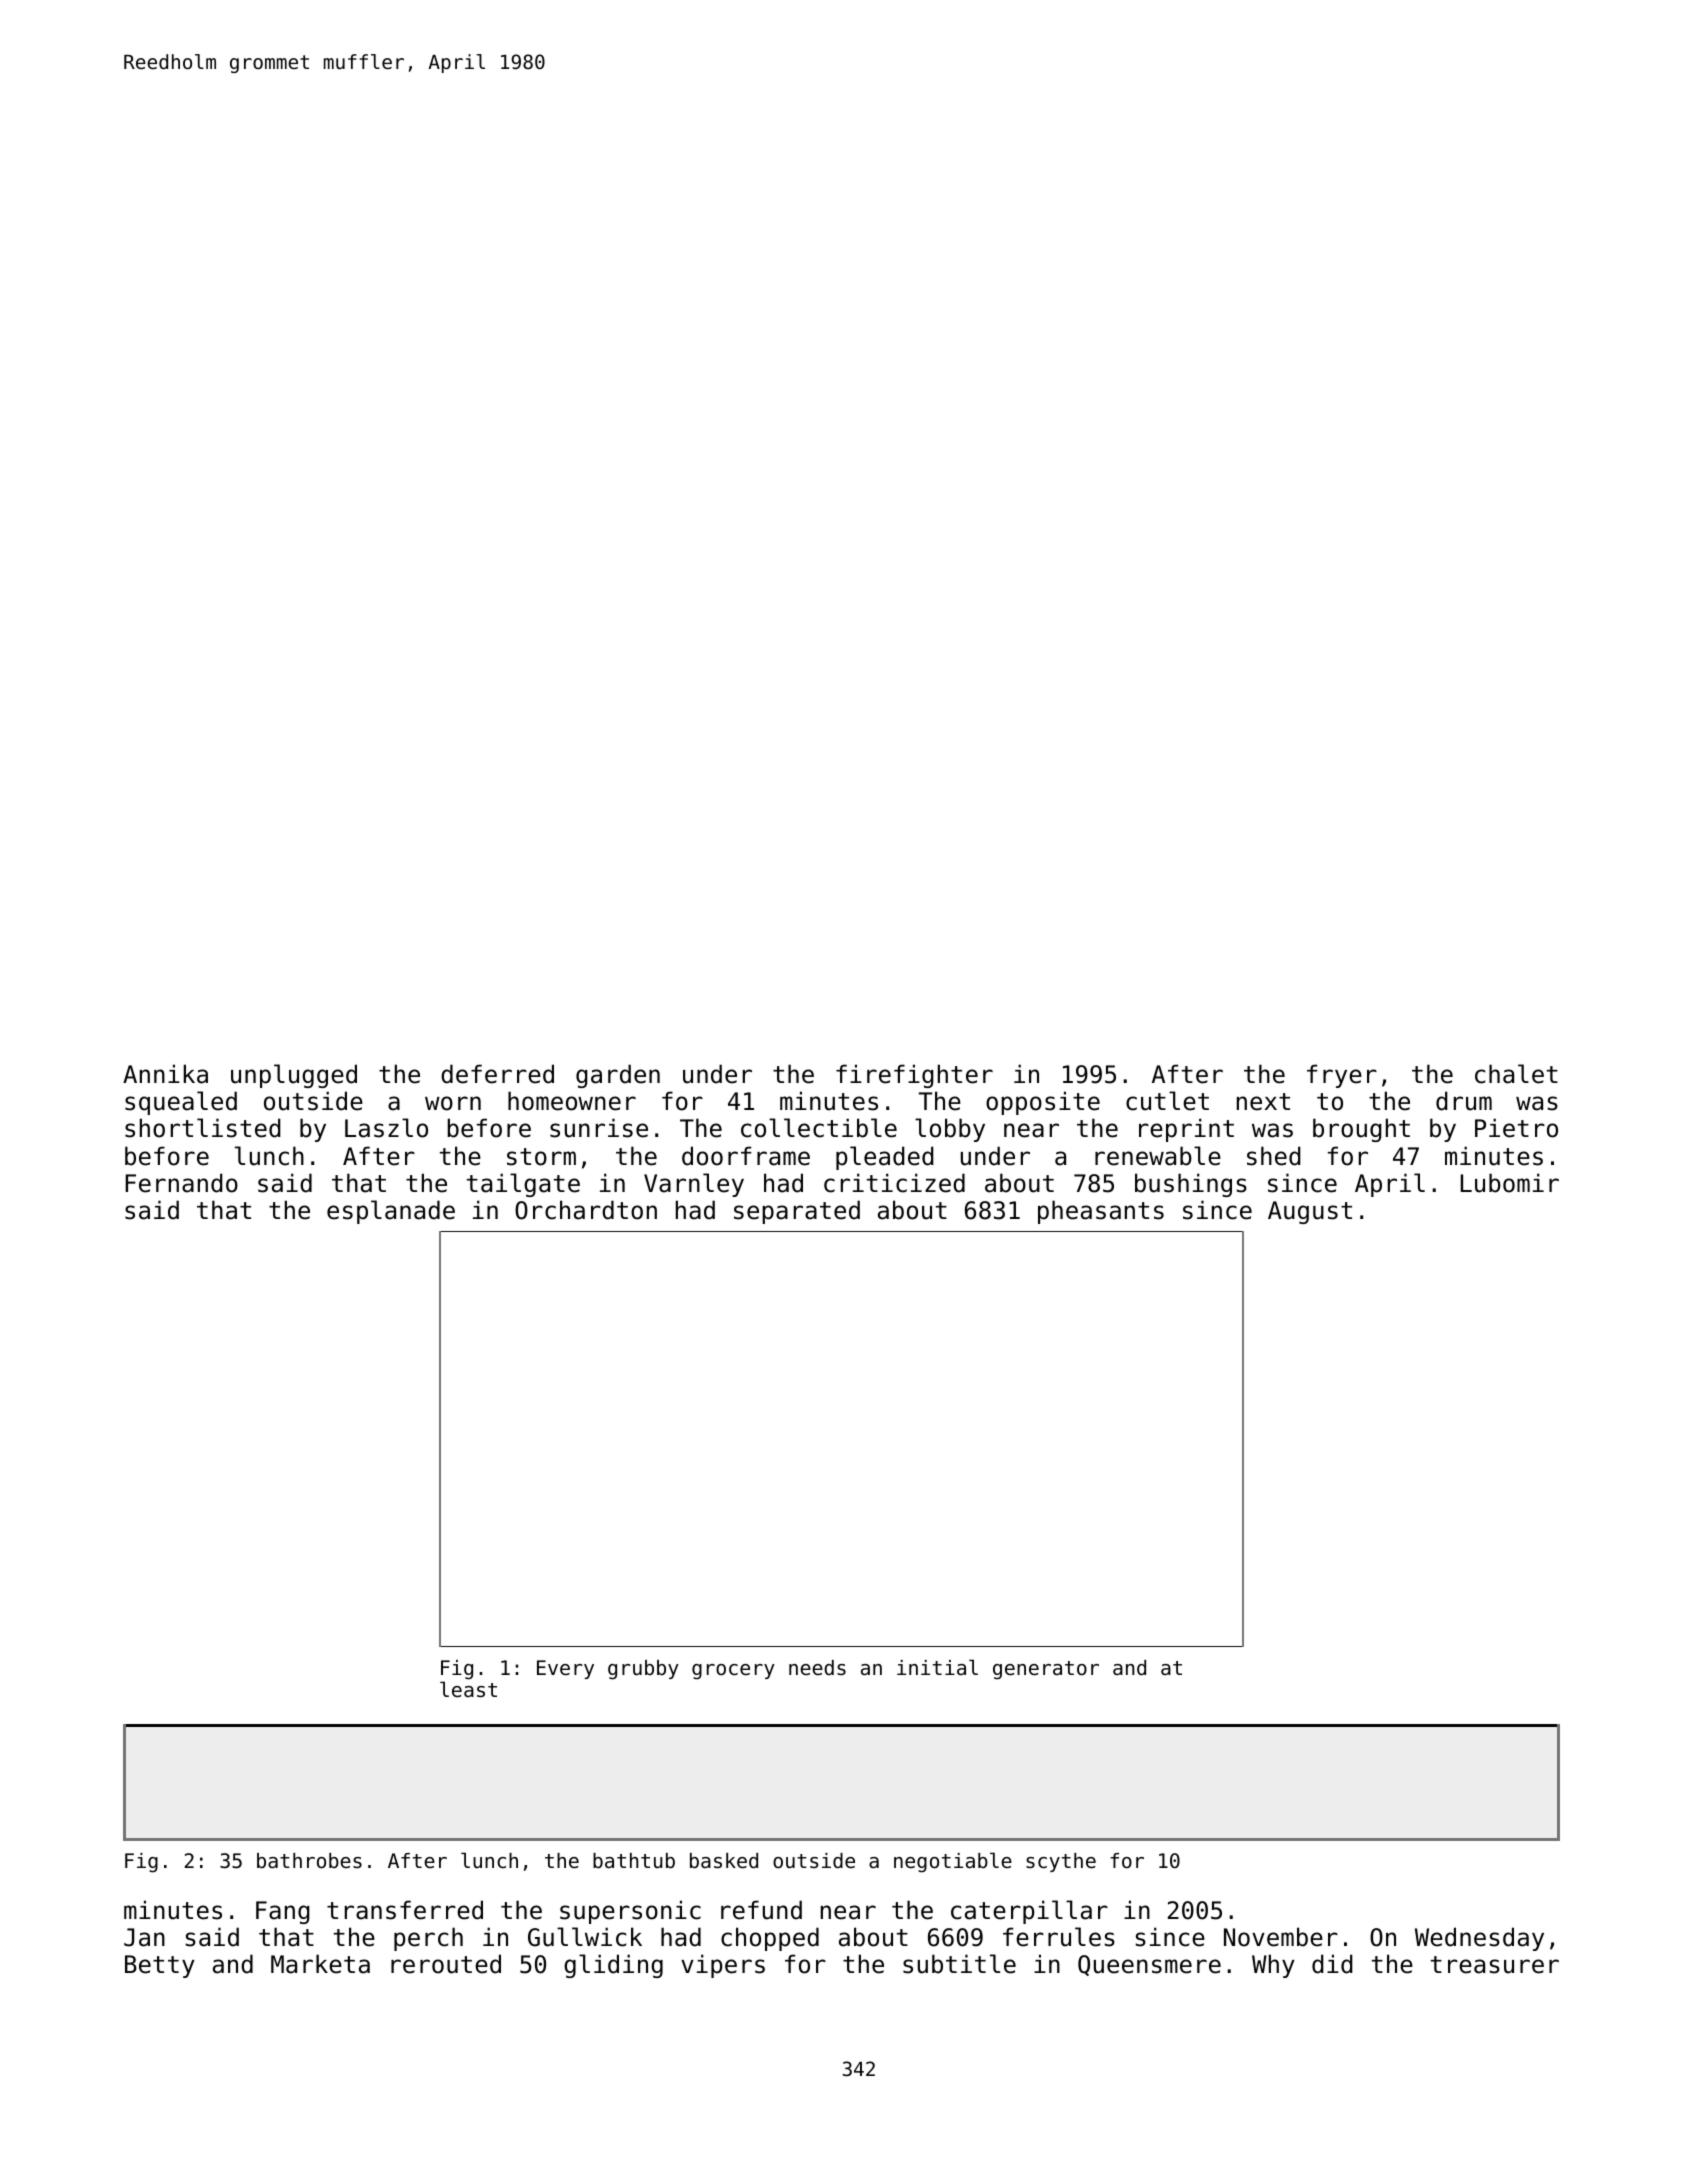 The width and height of the screenshot is (1683, 2178). I want to click on lobby, so click(950, 1130).
